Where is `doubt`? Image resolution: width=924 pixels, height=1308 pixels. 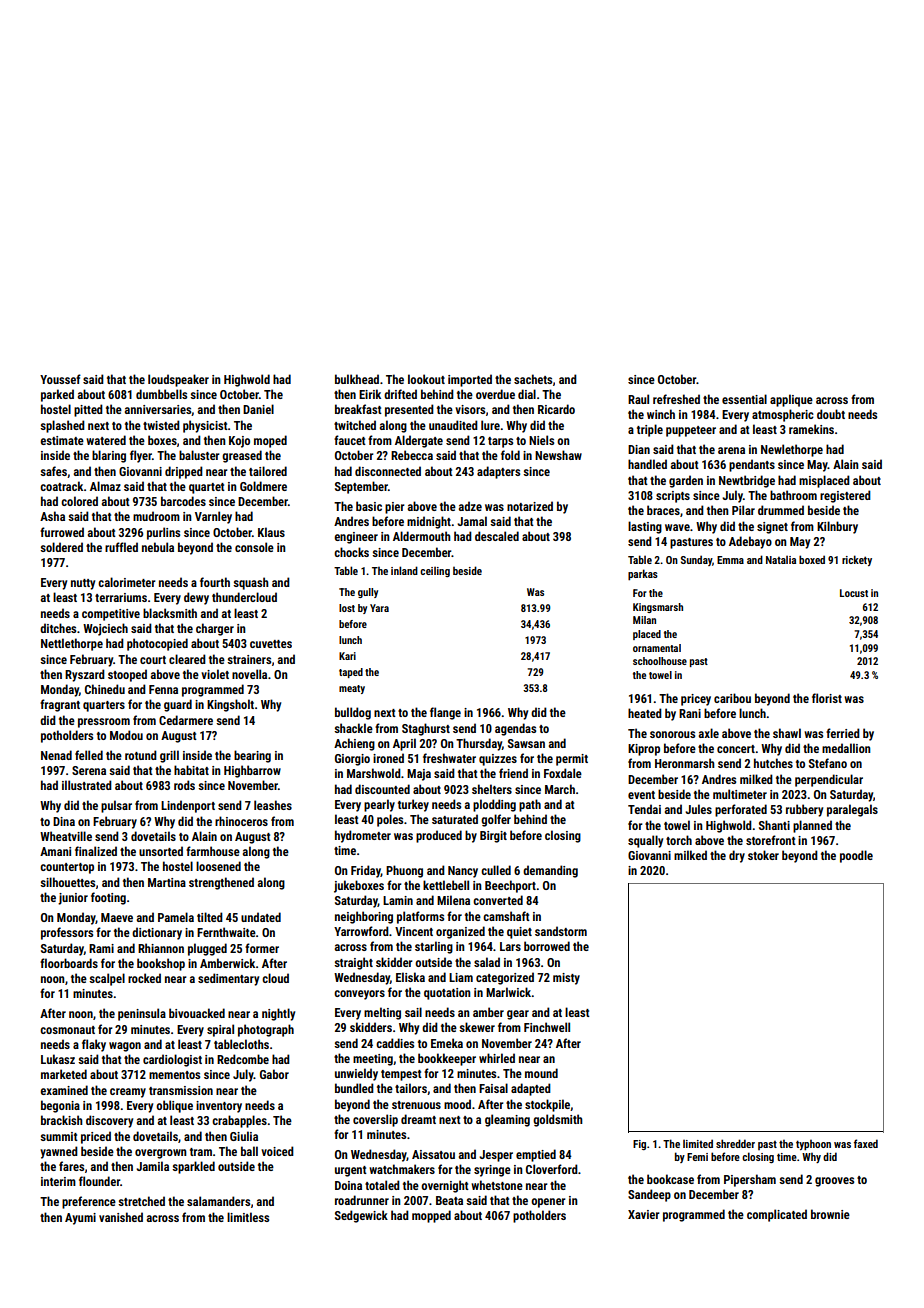
doubt is located at coordinates (831, 414).
